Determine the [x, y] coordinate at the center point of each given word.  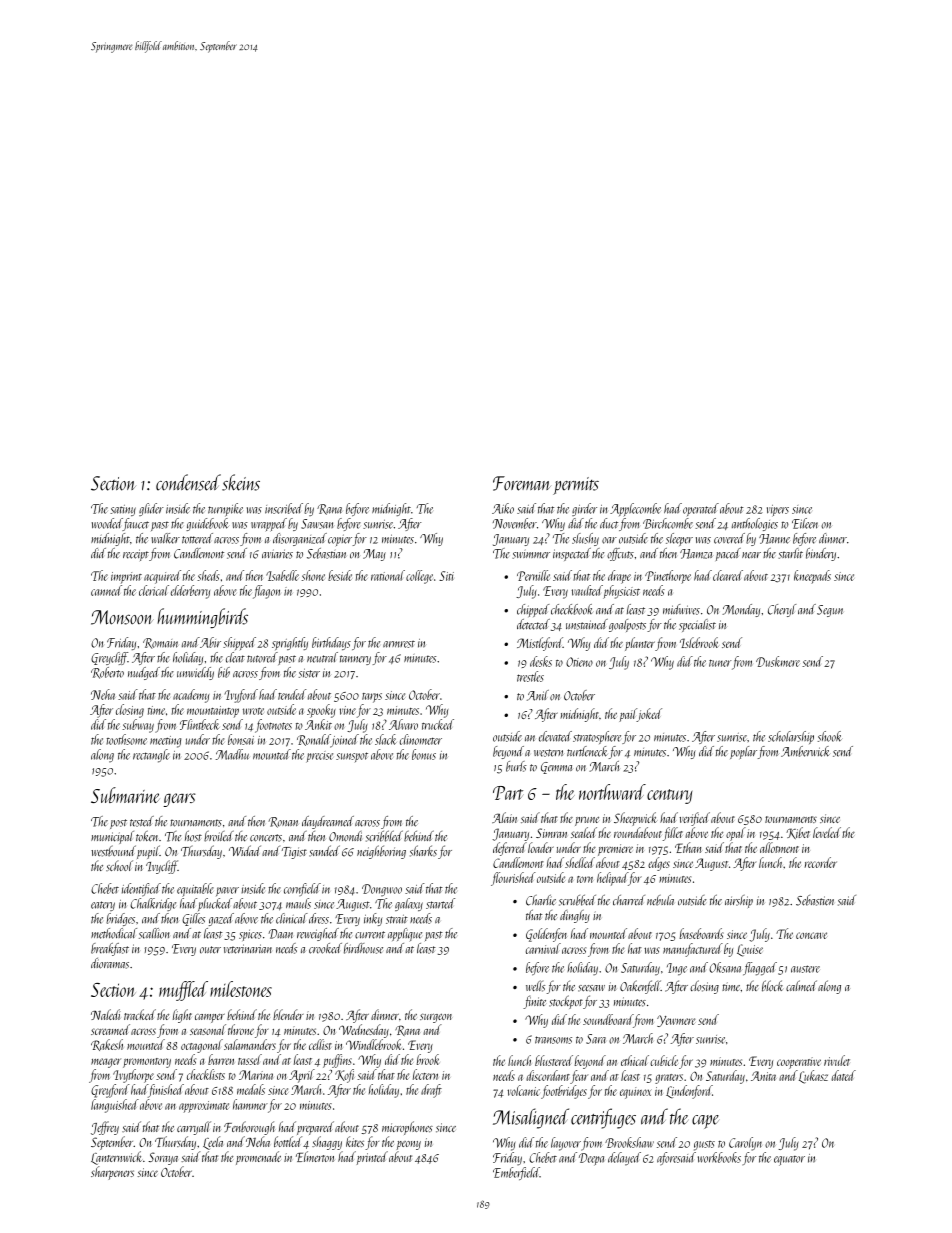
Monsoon [122, 617]
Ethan [688, 847]
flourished [513, 879]
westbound [113, 851]
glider [151, 509]
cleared [728, 575]
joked [649, 715]
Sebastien [815, 900]
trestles [530, 676]
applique [405, 934]
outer [210, 950]
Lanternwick [116, 1158]
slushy [585, 539]
